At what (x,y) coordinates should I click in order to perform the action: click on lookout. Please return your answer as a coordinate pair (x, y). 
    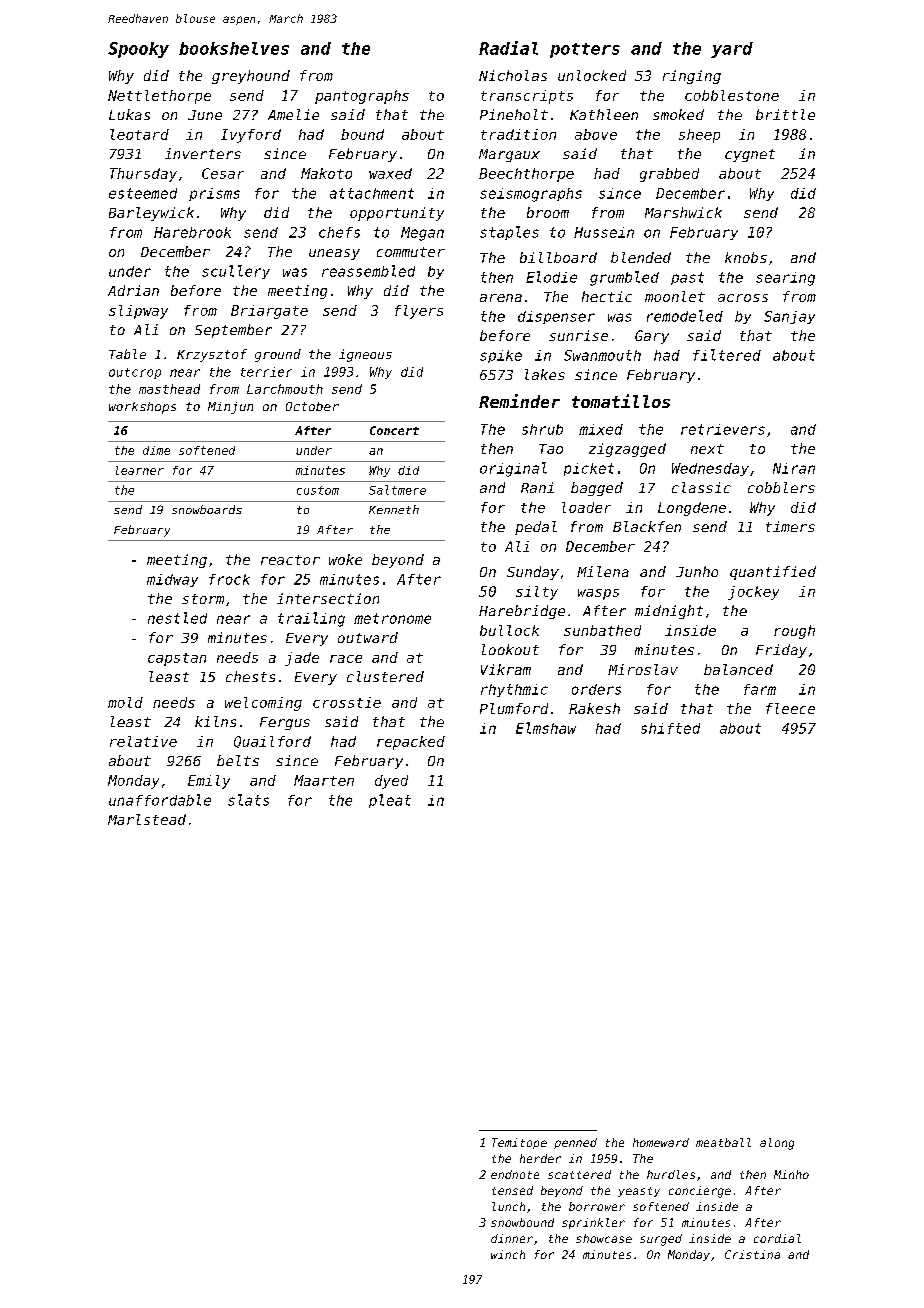
    Looking at the image, I should click on (510, 649).
